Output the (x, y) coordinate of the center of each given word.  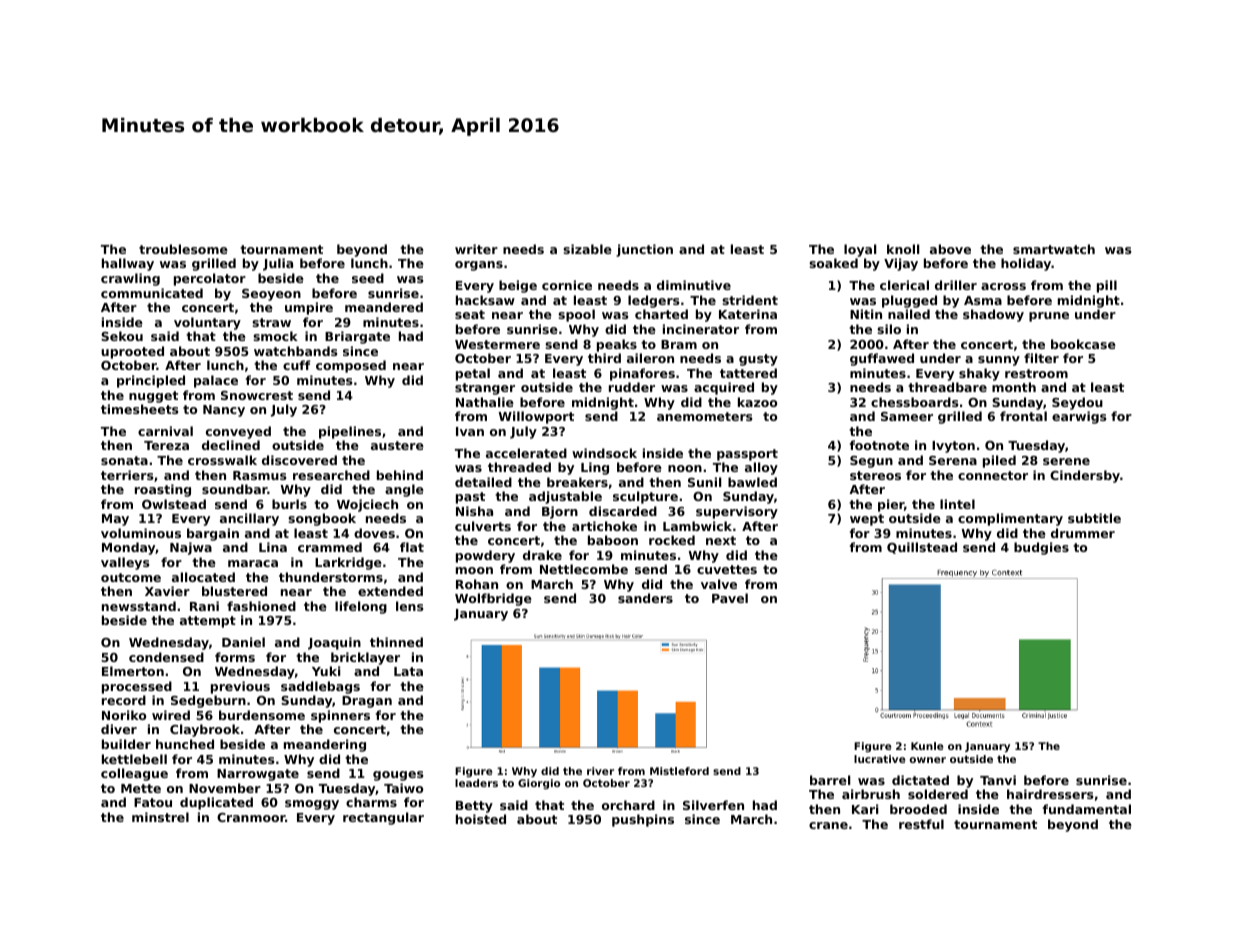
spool (576, 315)
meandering (325, 745)
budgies (1041, 548)
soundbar (235, 489)
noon (685, 468)
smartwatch (1054, 249)
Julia (278, 264)
